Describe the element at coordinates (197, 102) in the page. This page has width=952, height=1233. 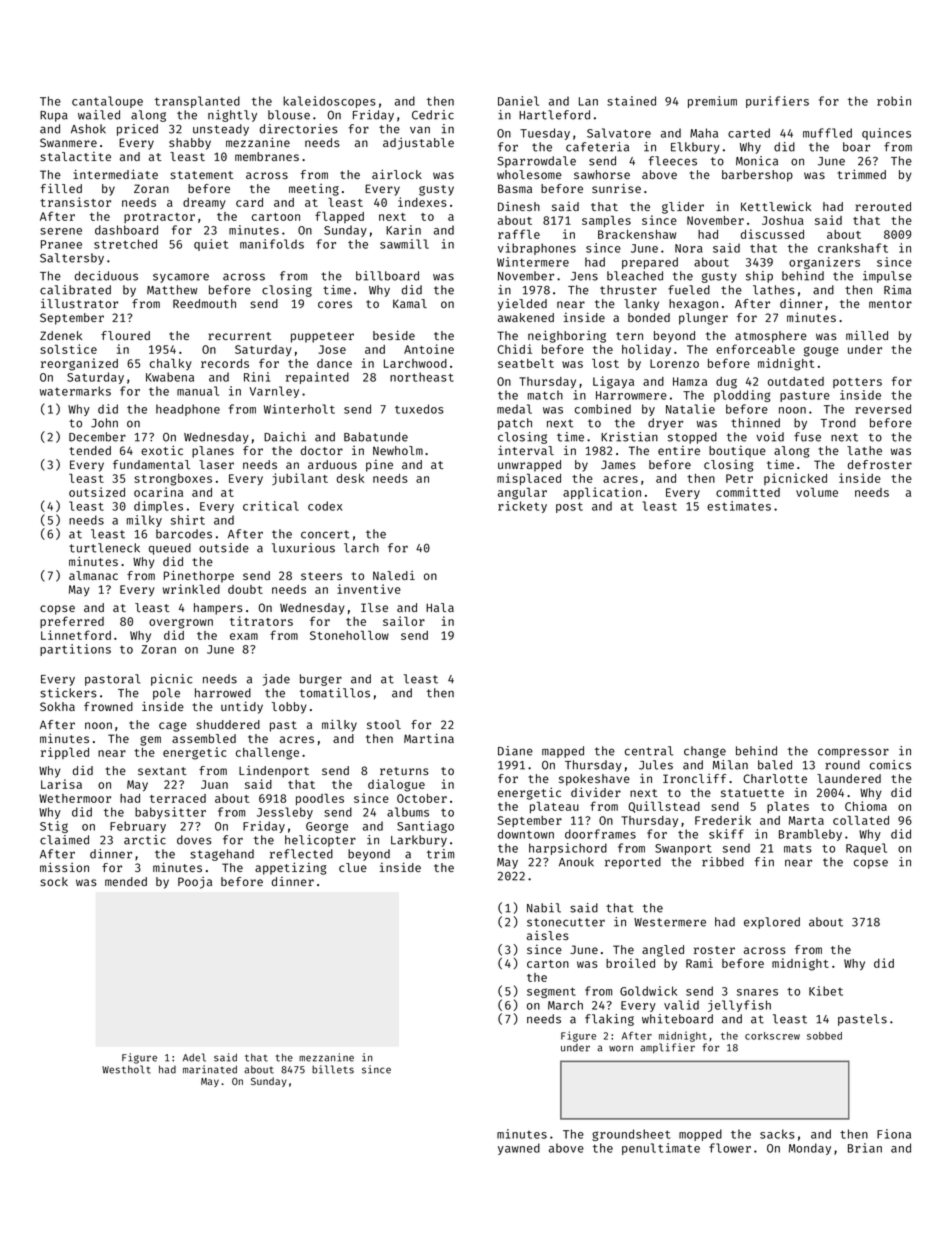
I see `transplanted` at that location.
